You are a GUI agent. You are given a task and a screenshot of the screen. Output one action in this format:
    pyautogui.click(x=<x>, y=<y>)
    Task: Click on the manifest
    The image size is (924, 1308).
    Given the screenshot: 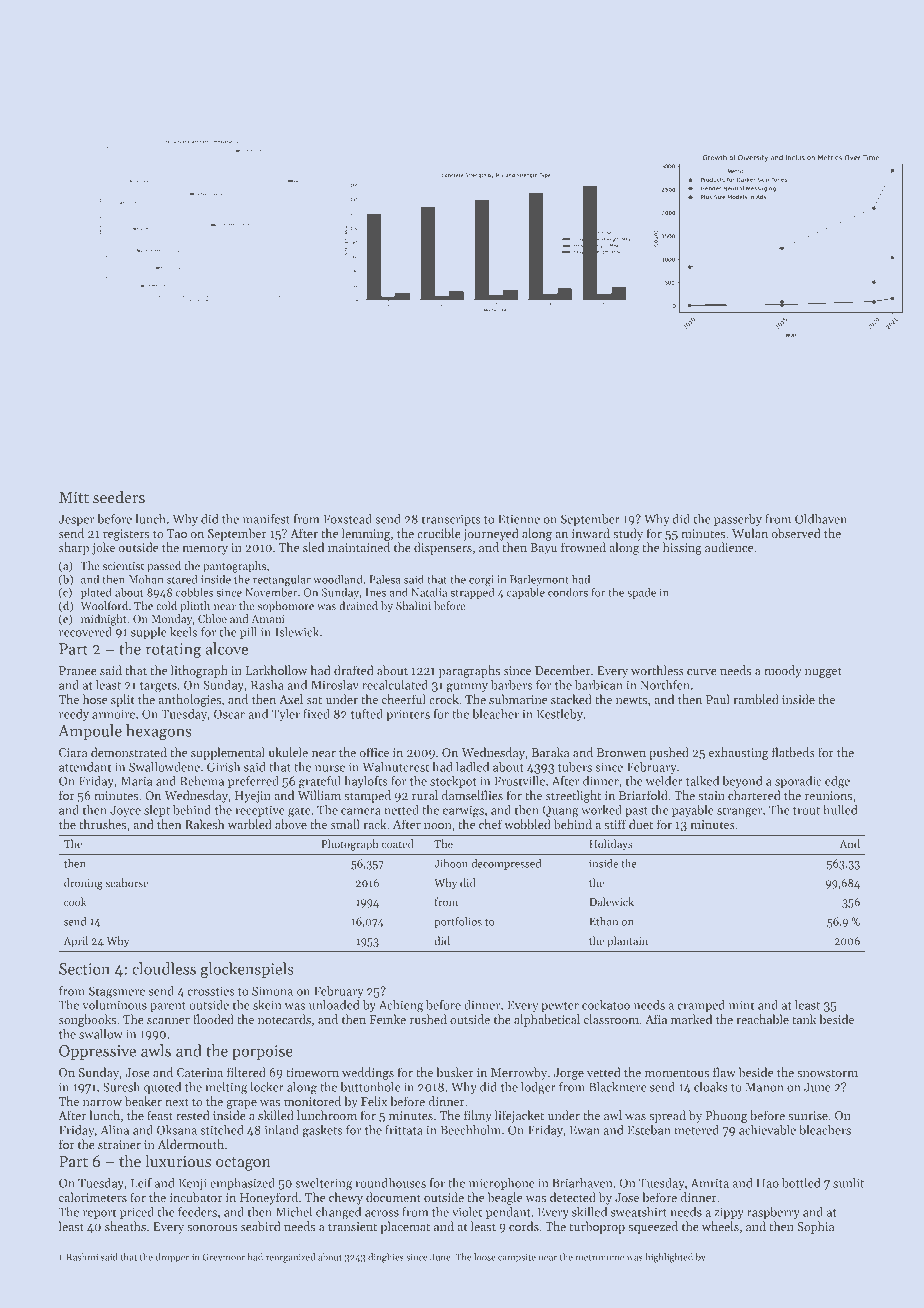 What is the action you would take?
    pyautogui.click(x=266, y=519)
